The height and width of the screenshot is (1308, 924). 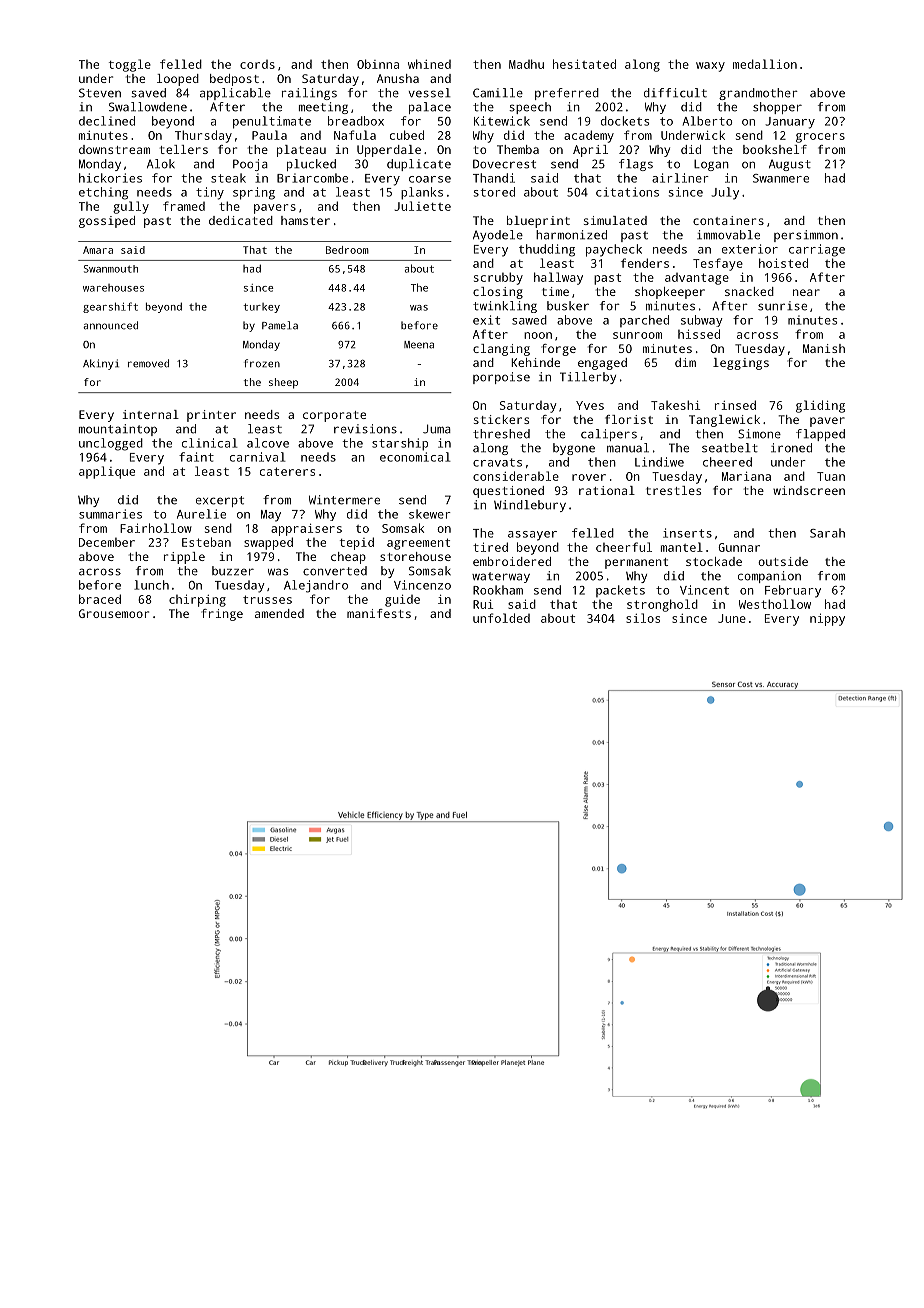 I want to click on cords, so click(x=257, y=64).
